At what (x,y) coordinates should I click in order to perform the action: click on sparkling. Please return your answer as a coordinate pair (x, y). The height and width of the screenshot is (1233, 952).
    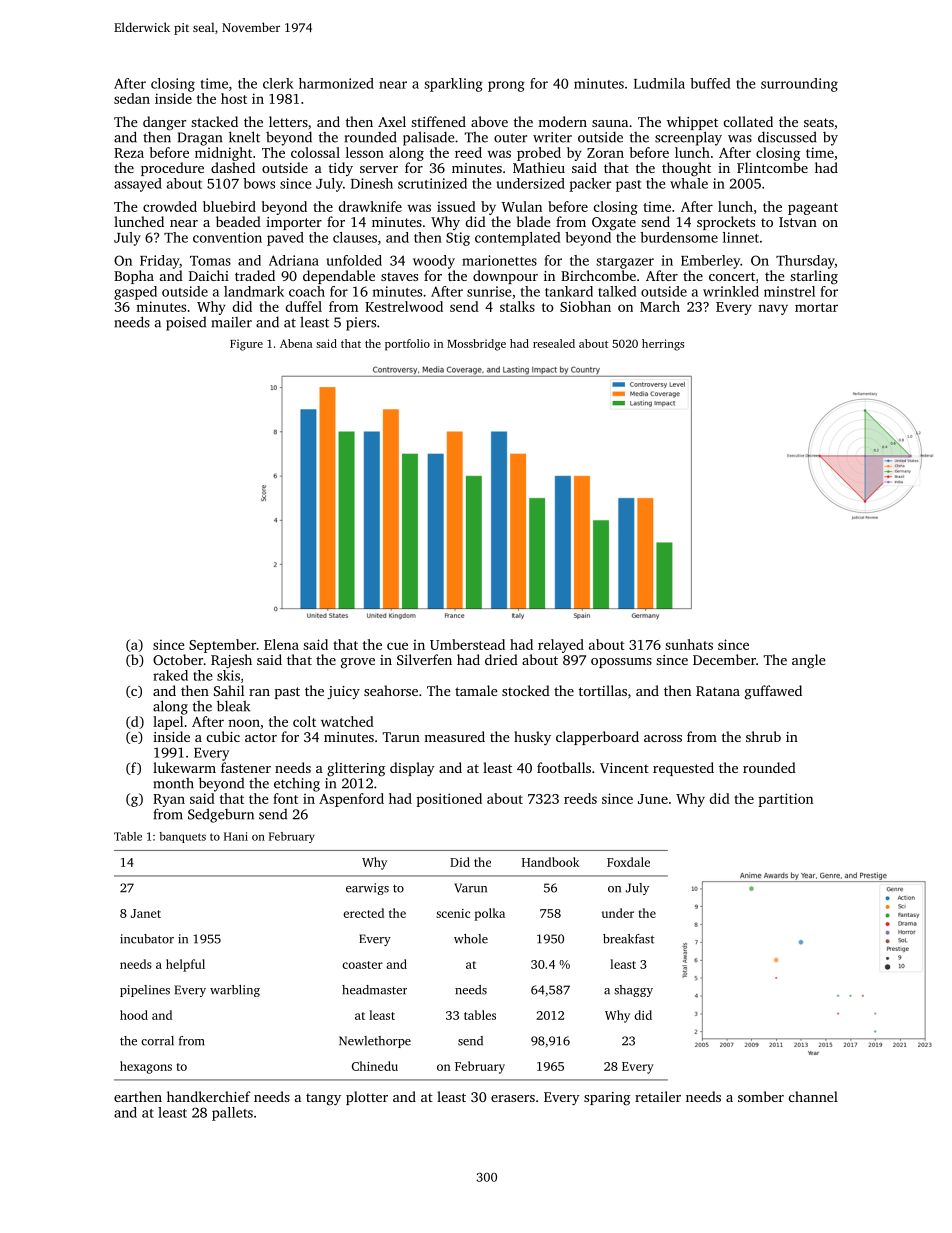
    Looking at the image, I should click on (453, 85).
